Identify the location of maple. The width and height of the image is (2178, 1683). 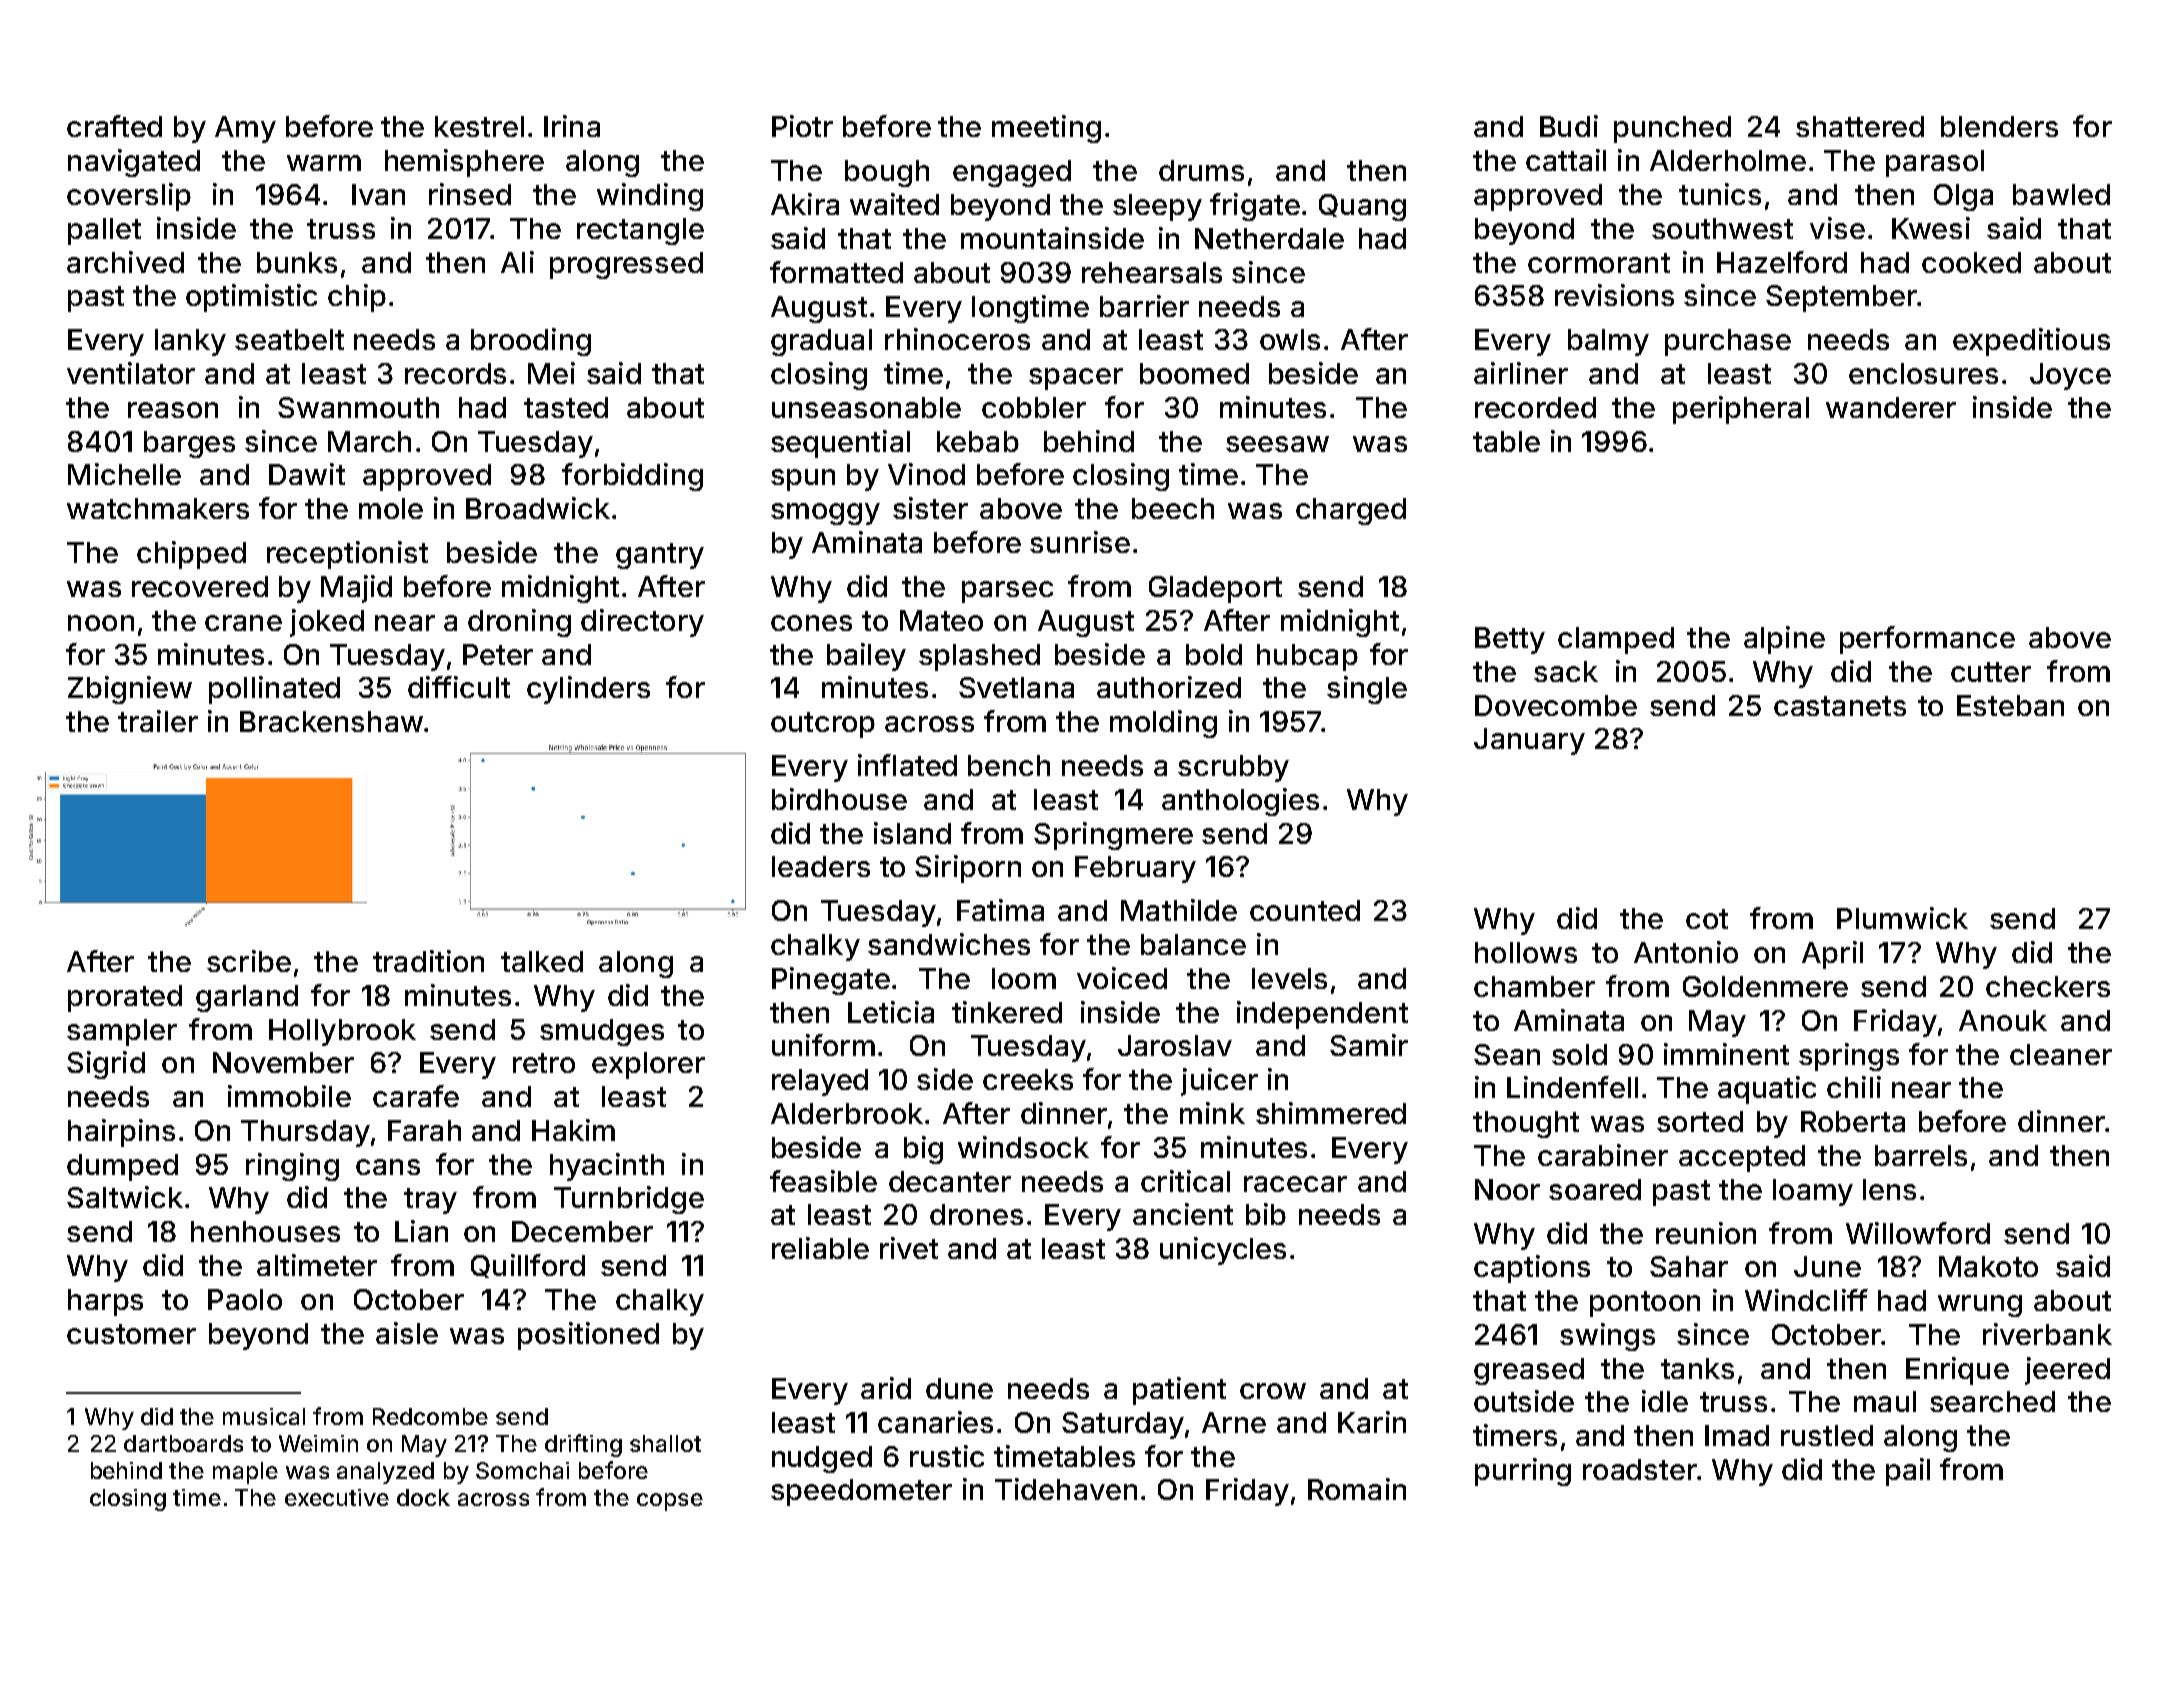
(245, 1473).
